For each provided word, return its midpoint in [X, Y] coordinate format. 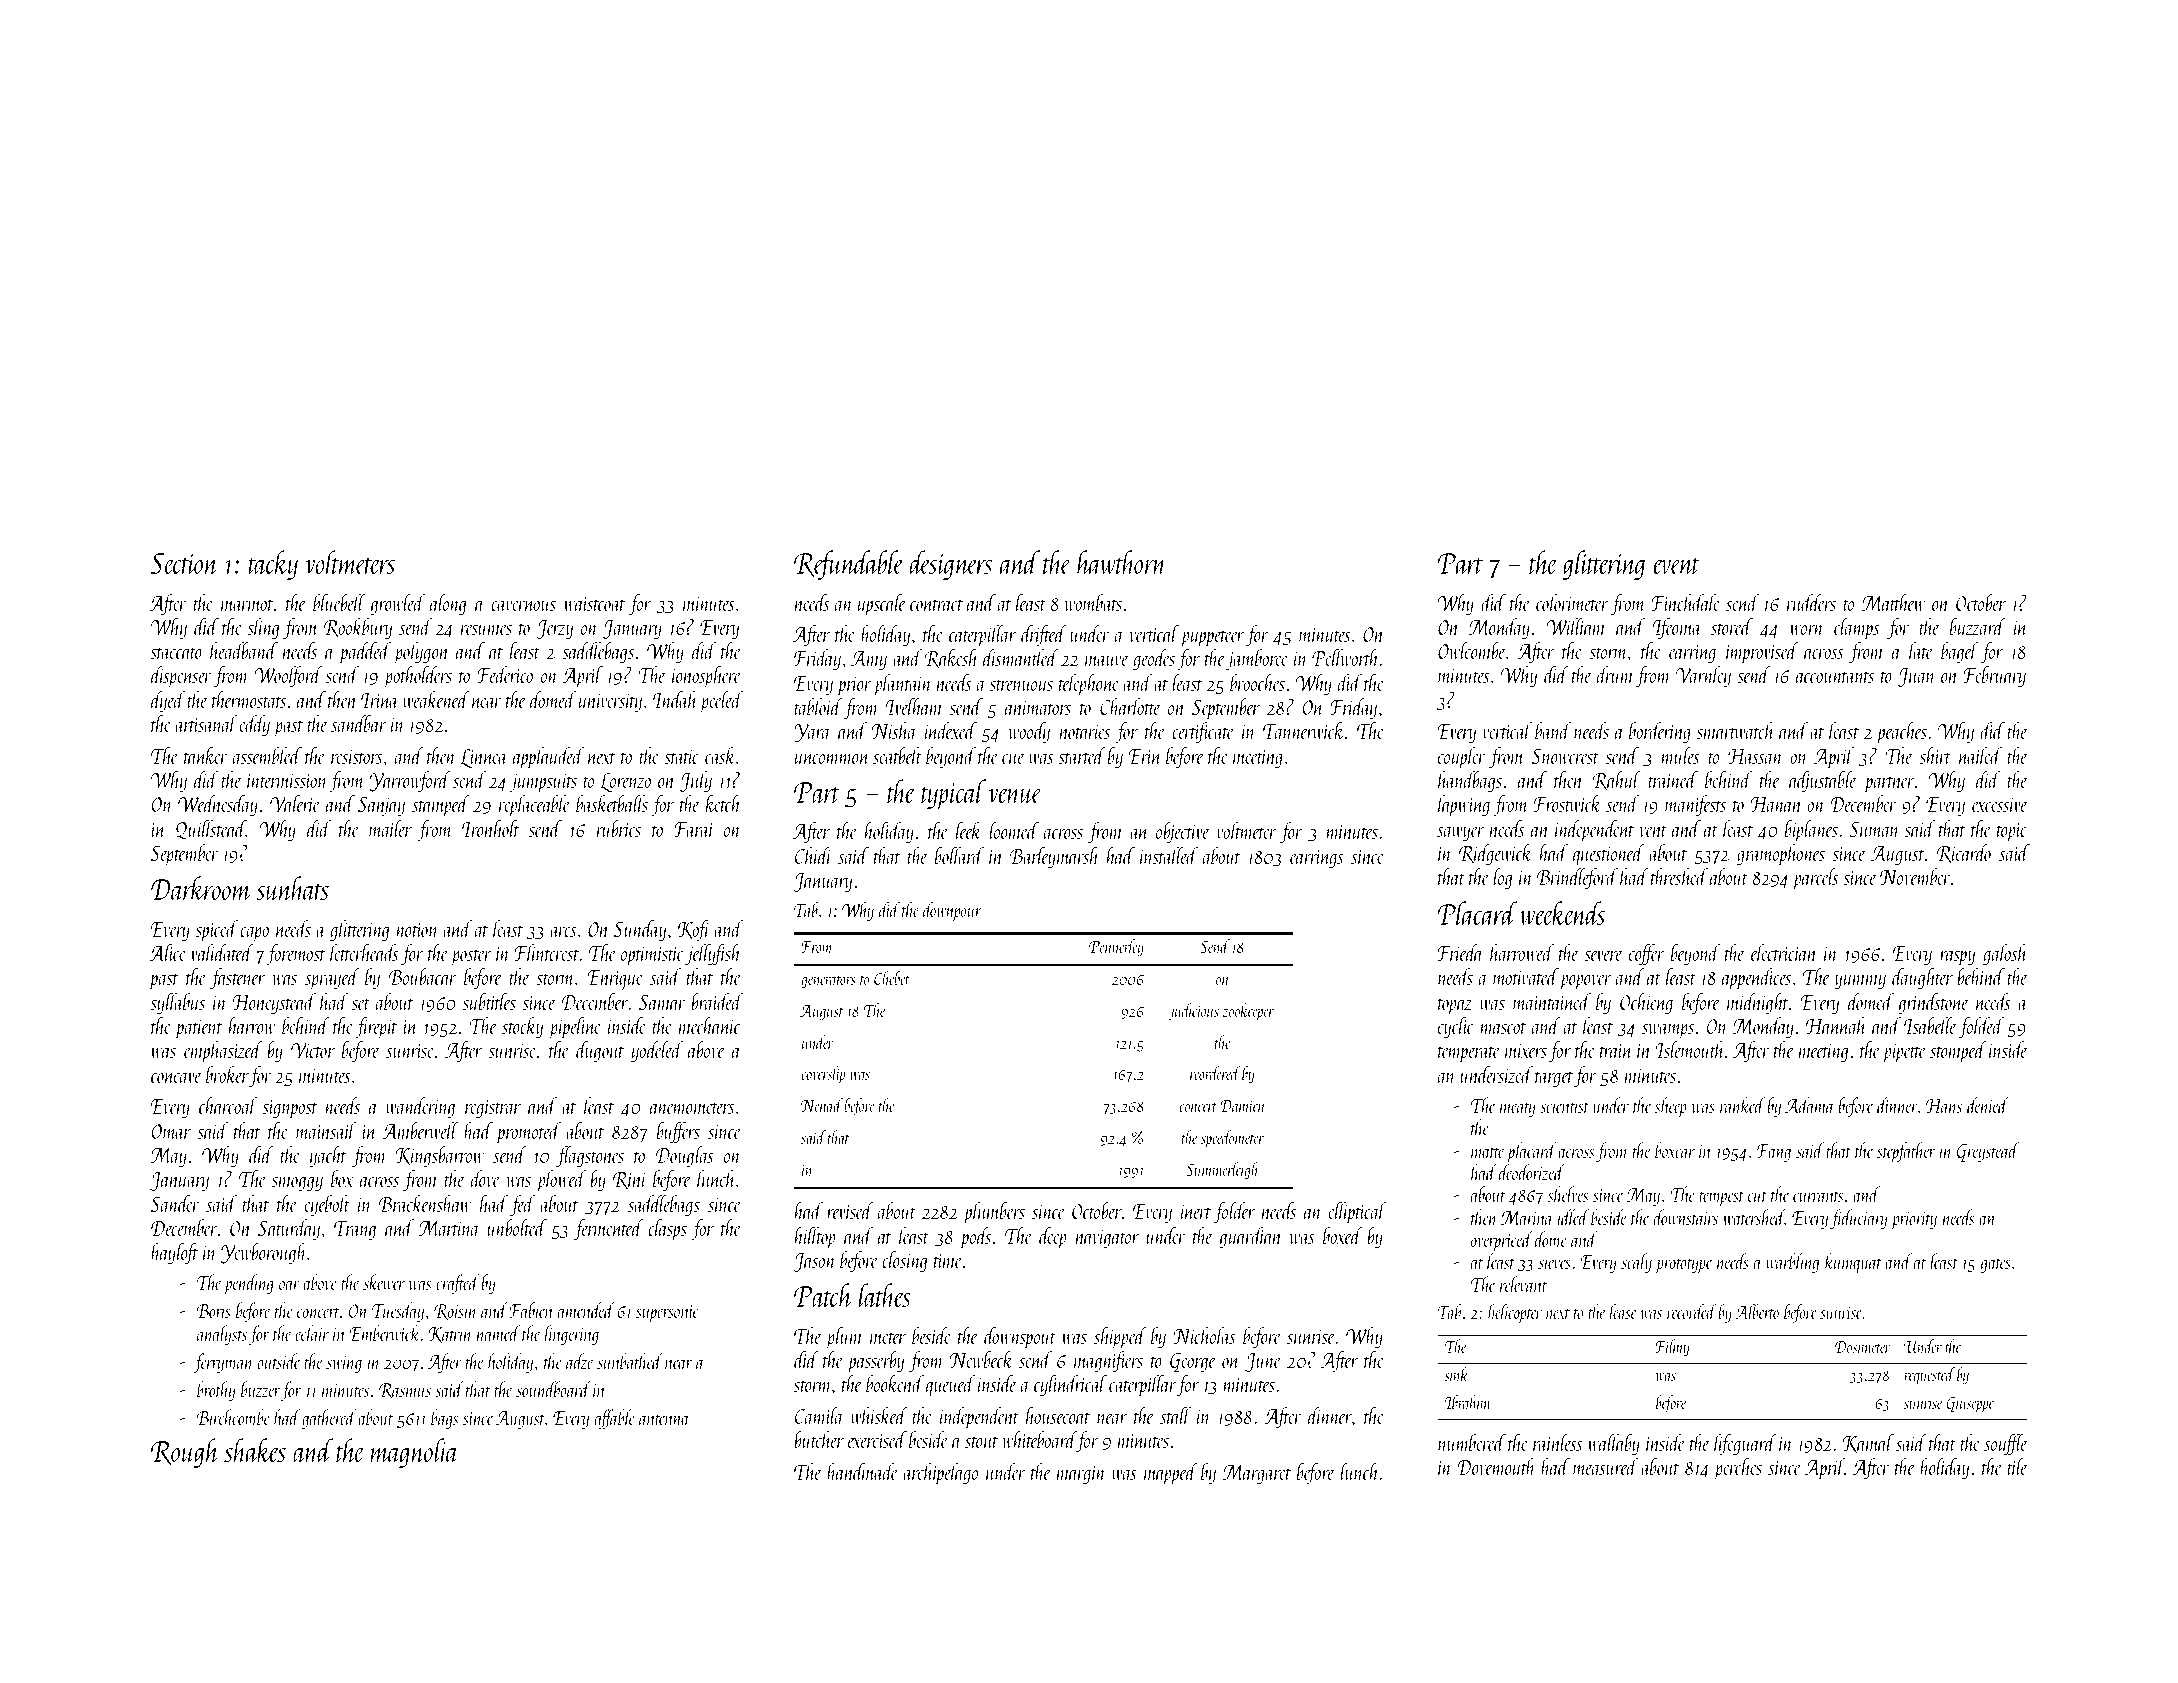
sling [263, 628]
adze [580, 1361]
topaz [1455, 1006]
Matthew [1893, 602]
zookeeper [1248, 1012]
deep [1052, 1238]
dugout [600, 1051]
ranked [1742, 1105]
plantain [903, 685]
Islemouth [1689, 1049]
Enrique [615, 980]
